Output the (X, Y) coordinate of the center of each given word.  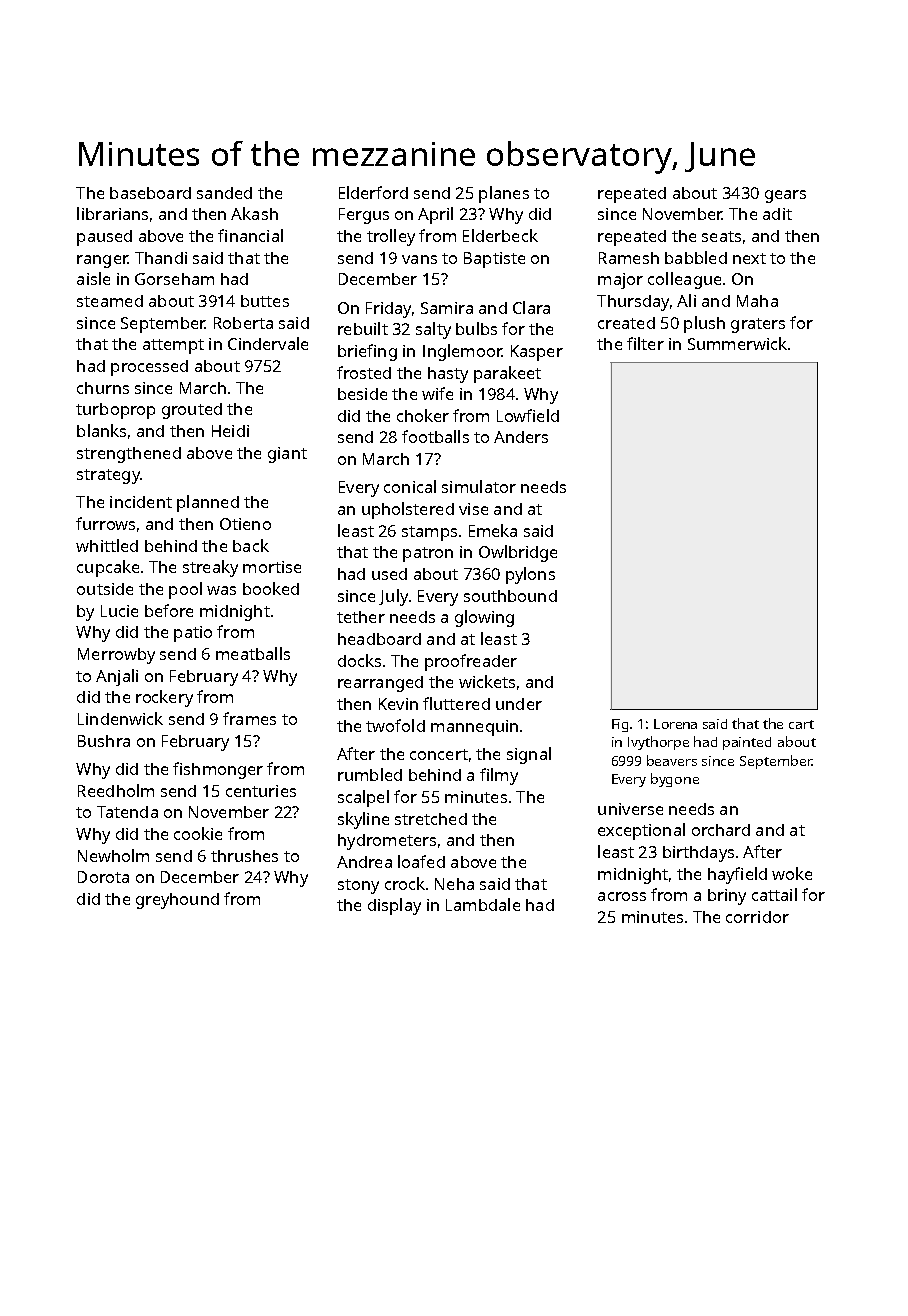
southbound (510, 596)
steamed (110, 301)
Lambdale (483, 904)
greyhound (177, 901)
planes (504, 194)
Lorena (675, 724)
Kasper (537, 353)
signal (529, 755)
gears (785, 196)
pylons (530, 575)
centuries (261, 791)
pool (185, 590)
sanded (224, 193)
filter (645, 343)
